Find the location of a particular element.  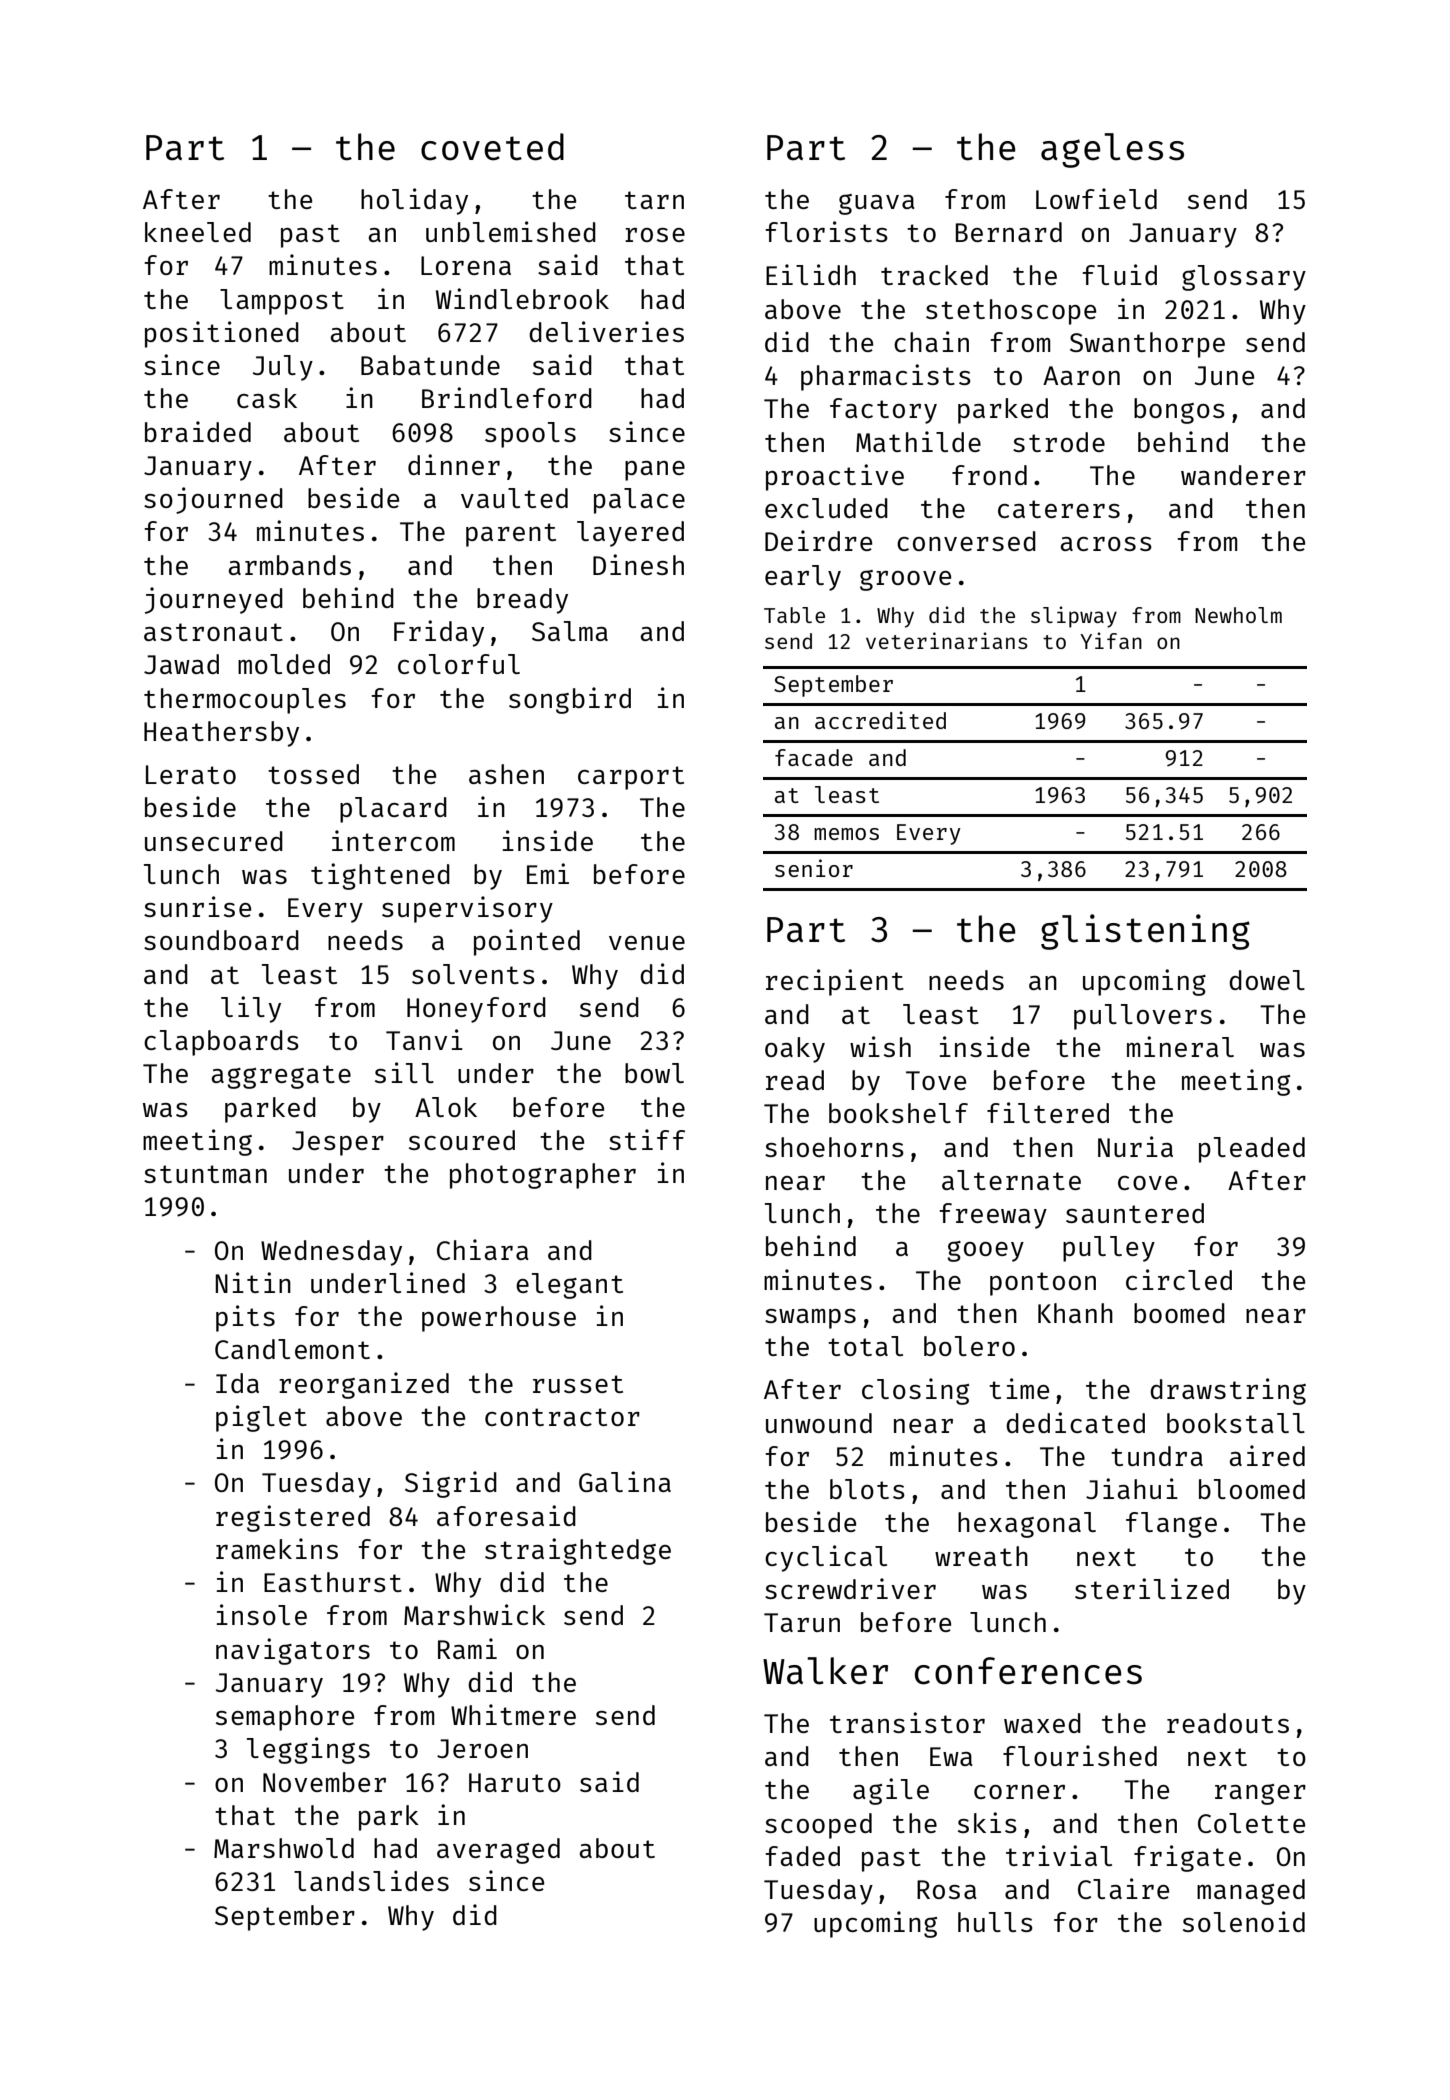

tarn is located at coordinates (654, 200).
